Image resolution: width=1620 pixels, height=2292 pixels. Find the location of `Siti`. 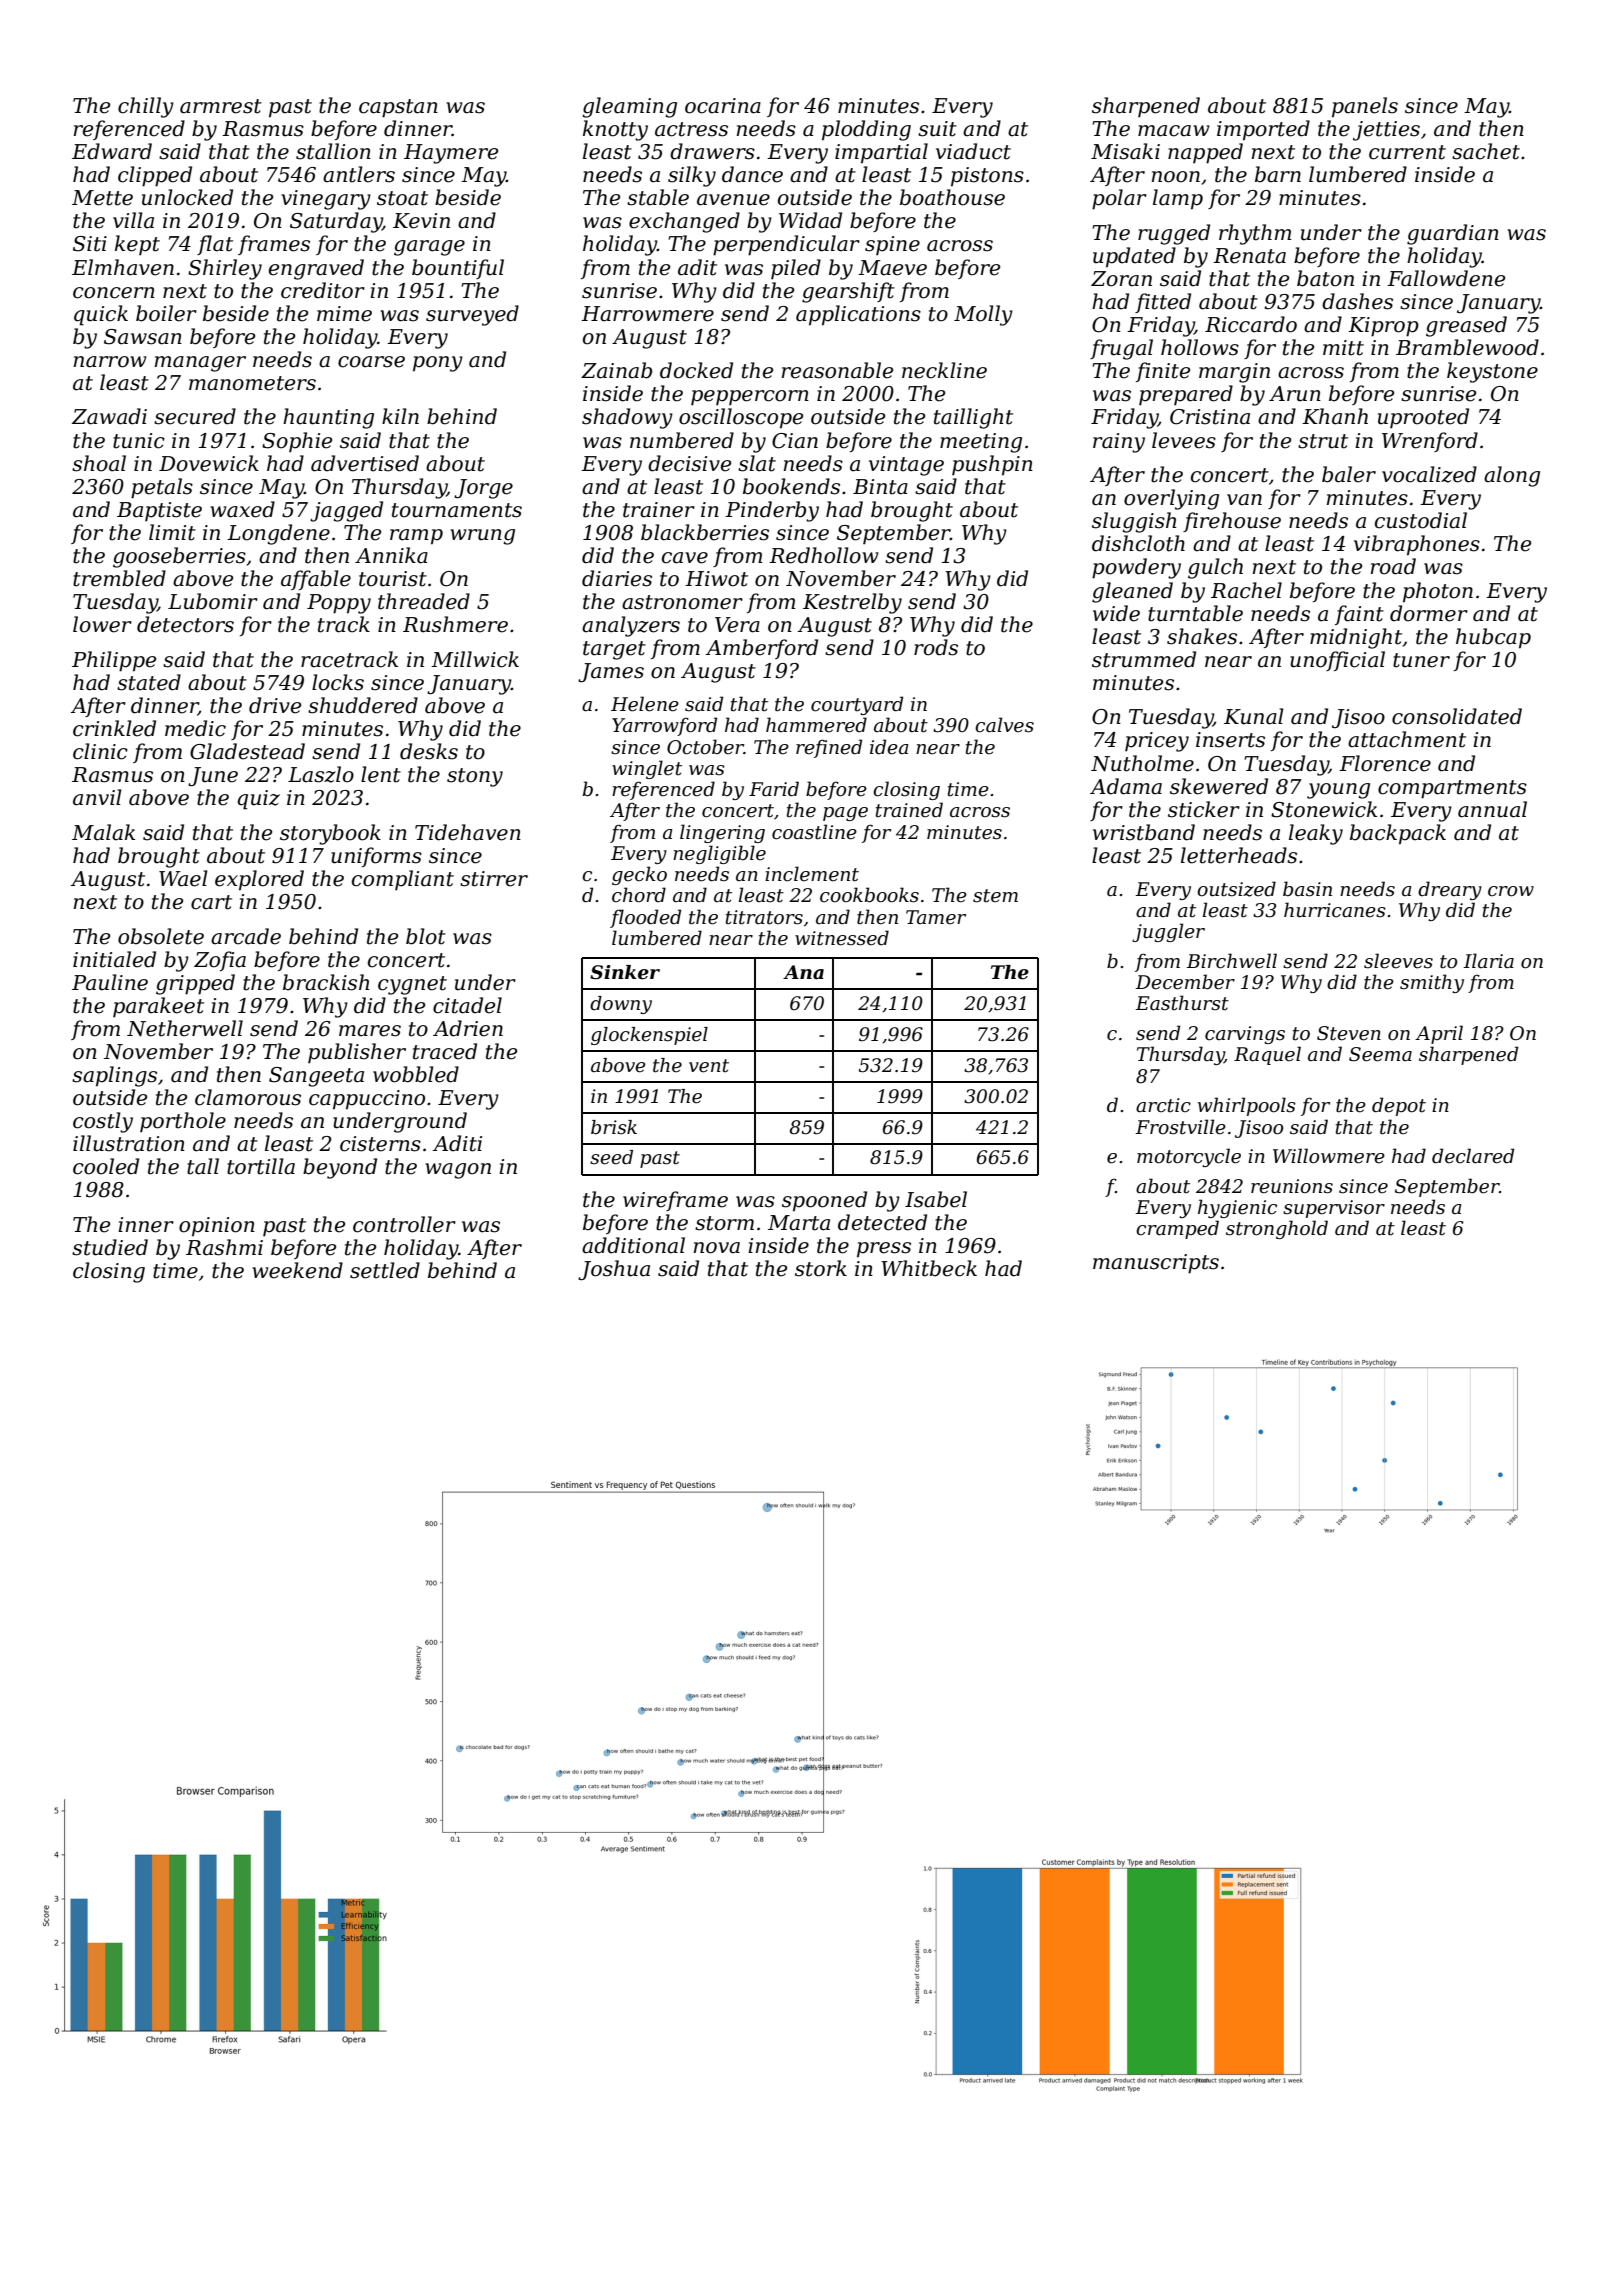

Siti is located at coordinates (90, 244).
